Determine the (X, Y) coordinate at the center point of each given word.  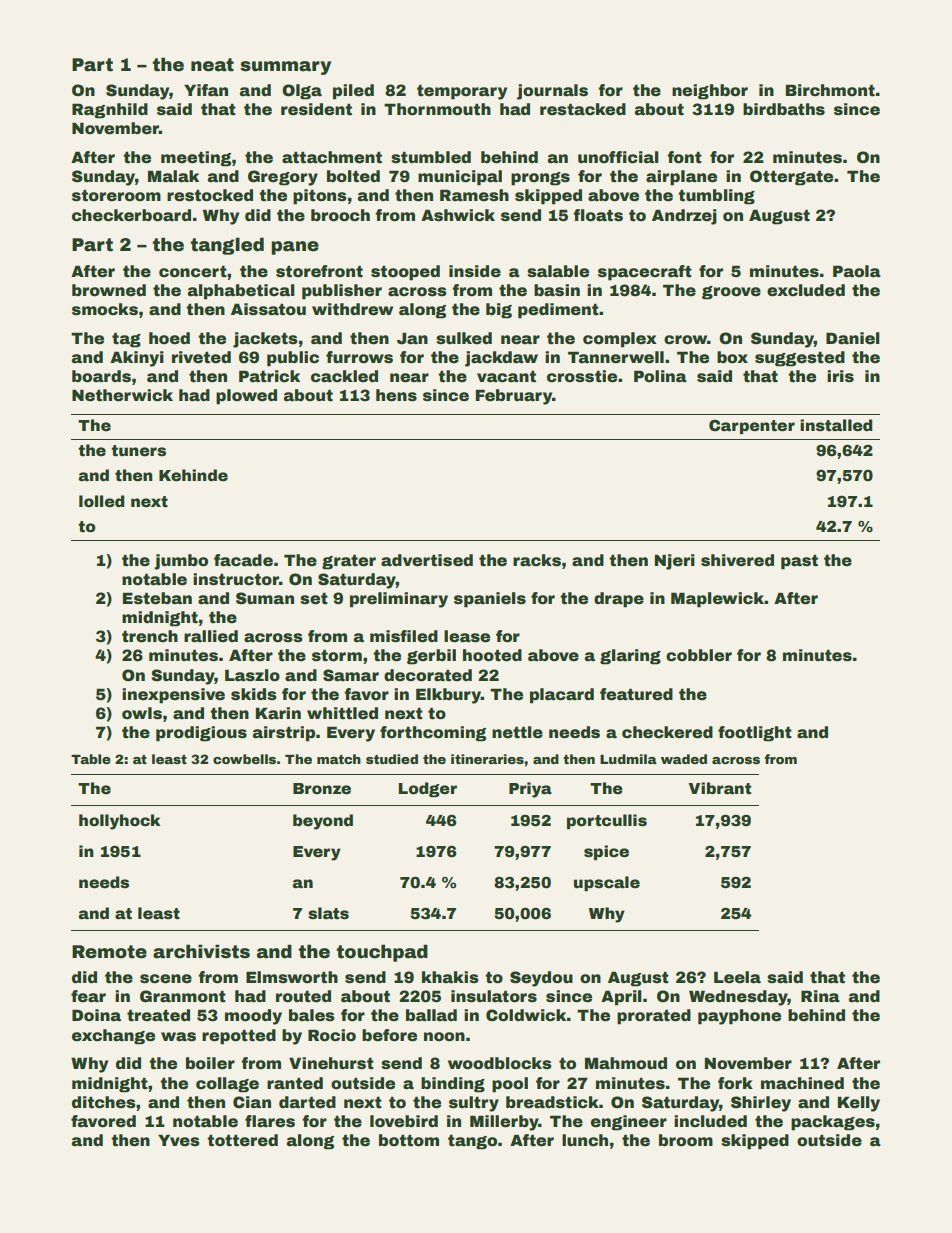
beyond (323, 822)
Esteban (157, 598)
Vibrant (719, 788)
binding (453, 1085)
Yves (179, 1140)
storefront (319, 271)
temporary (462, 92)
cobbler (699, 655)
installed (836, 425)
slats (328, 913)
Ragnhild (110, 111)
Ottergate (791, 178)
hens (396, 395)
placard (562, 696)
